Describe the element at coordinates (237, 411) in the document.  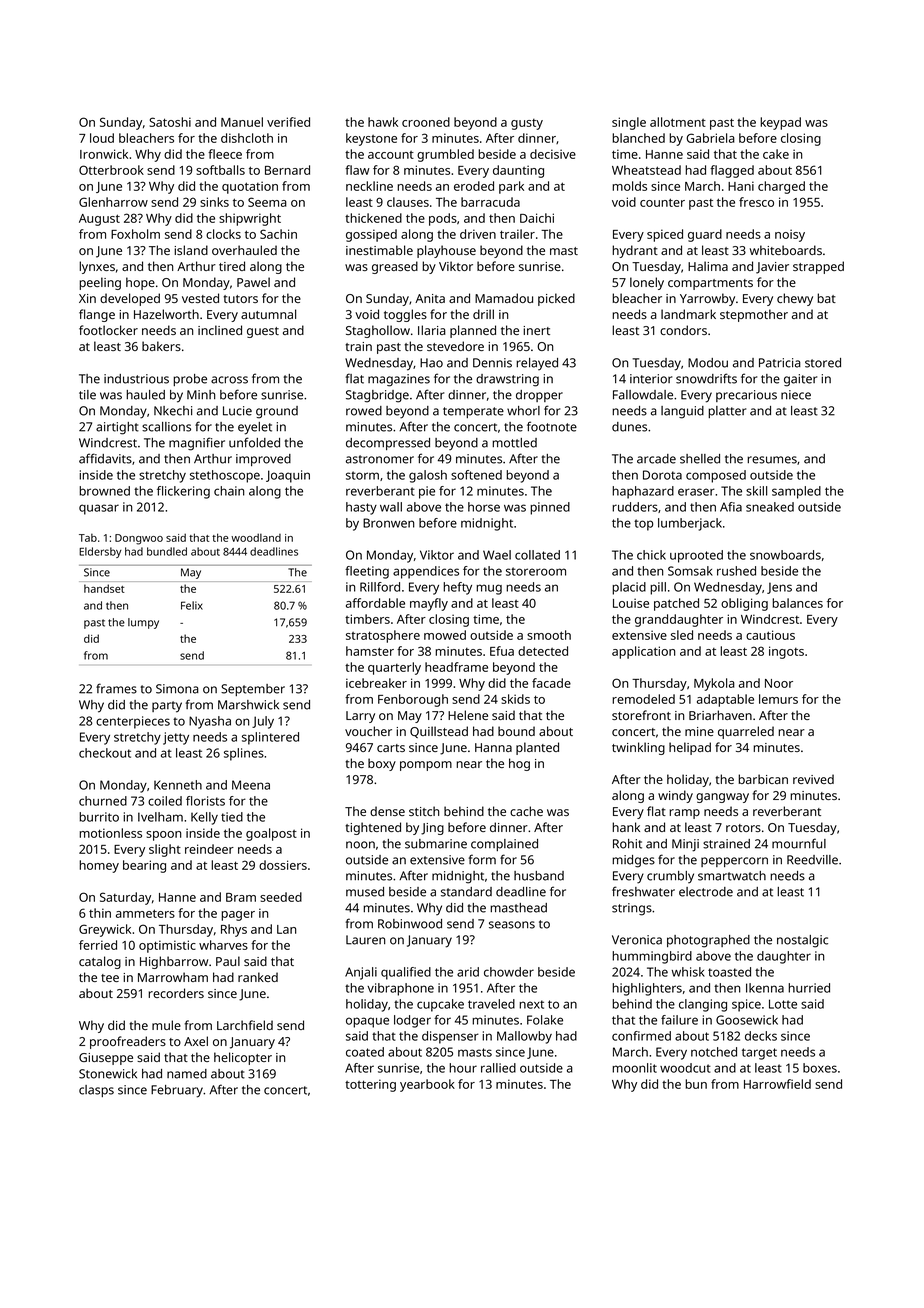
I see `Lucie` at that location.
